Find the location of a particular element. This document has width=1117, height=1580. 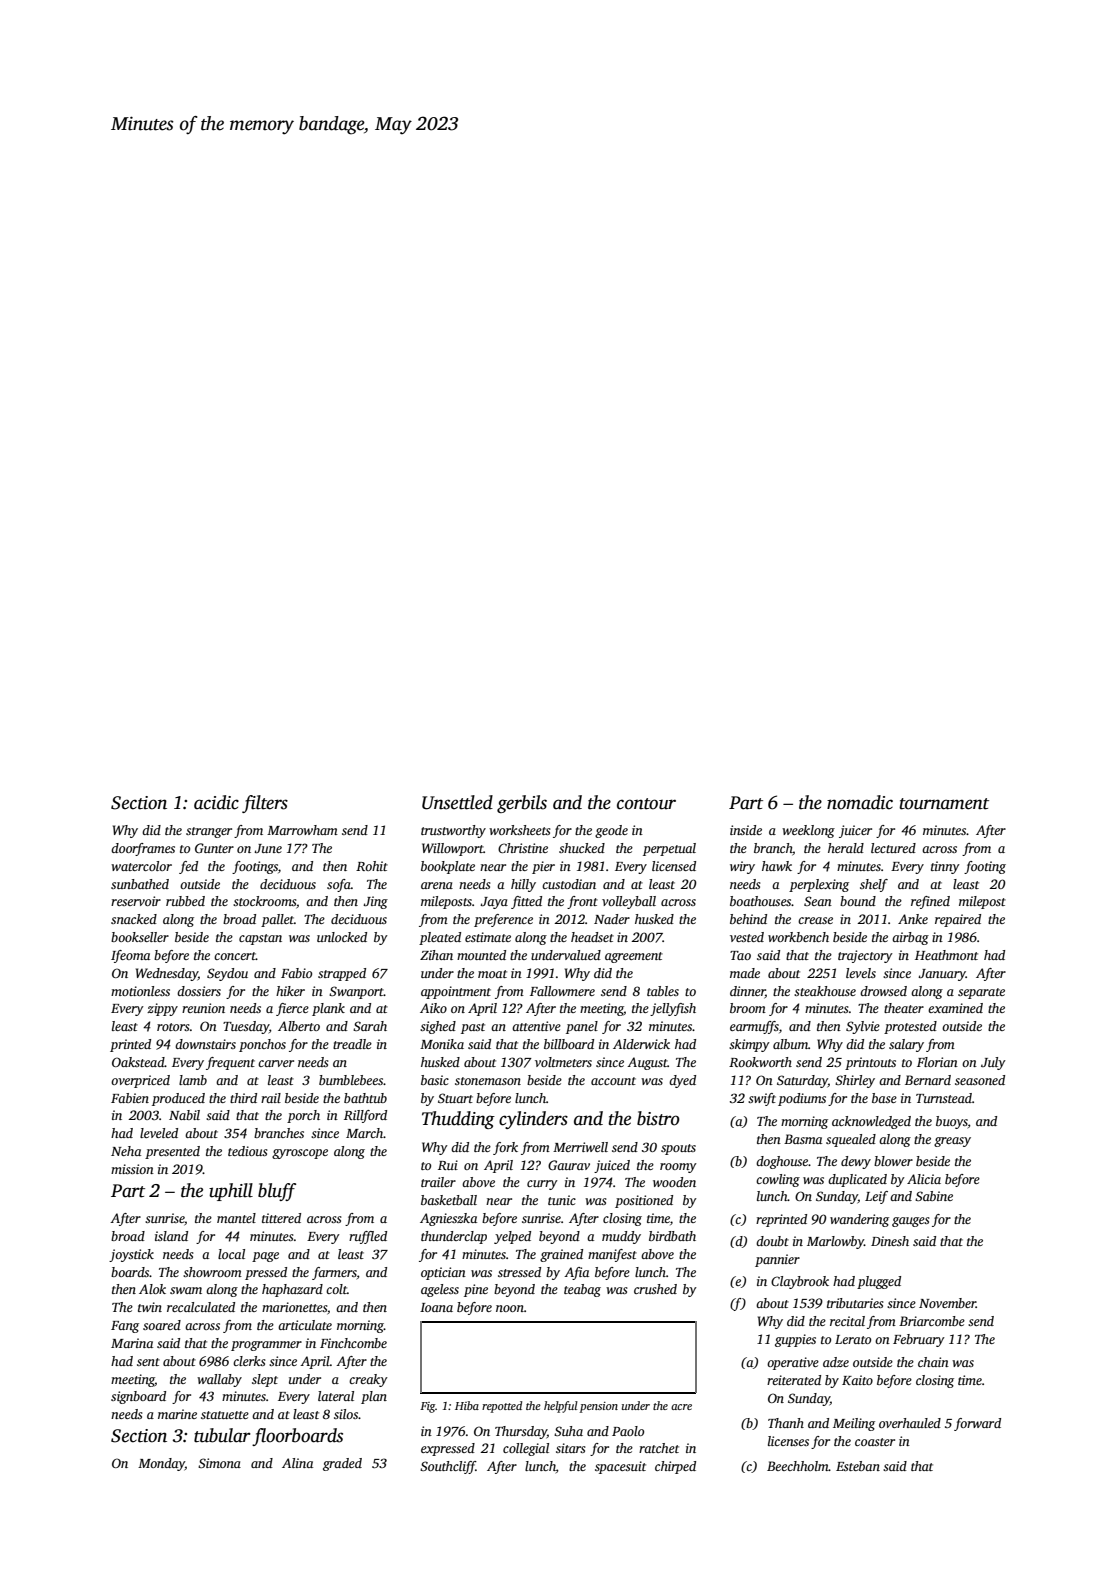

geode is located at coordinates (611, 831).
